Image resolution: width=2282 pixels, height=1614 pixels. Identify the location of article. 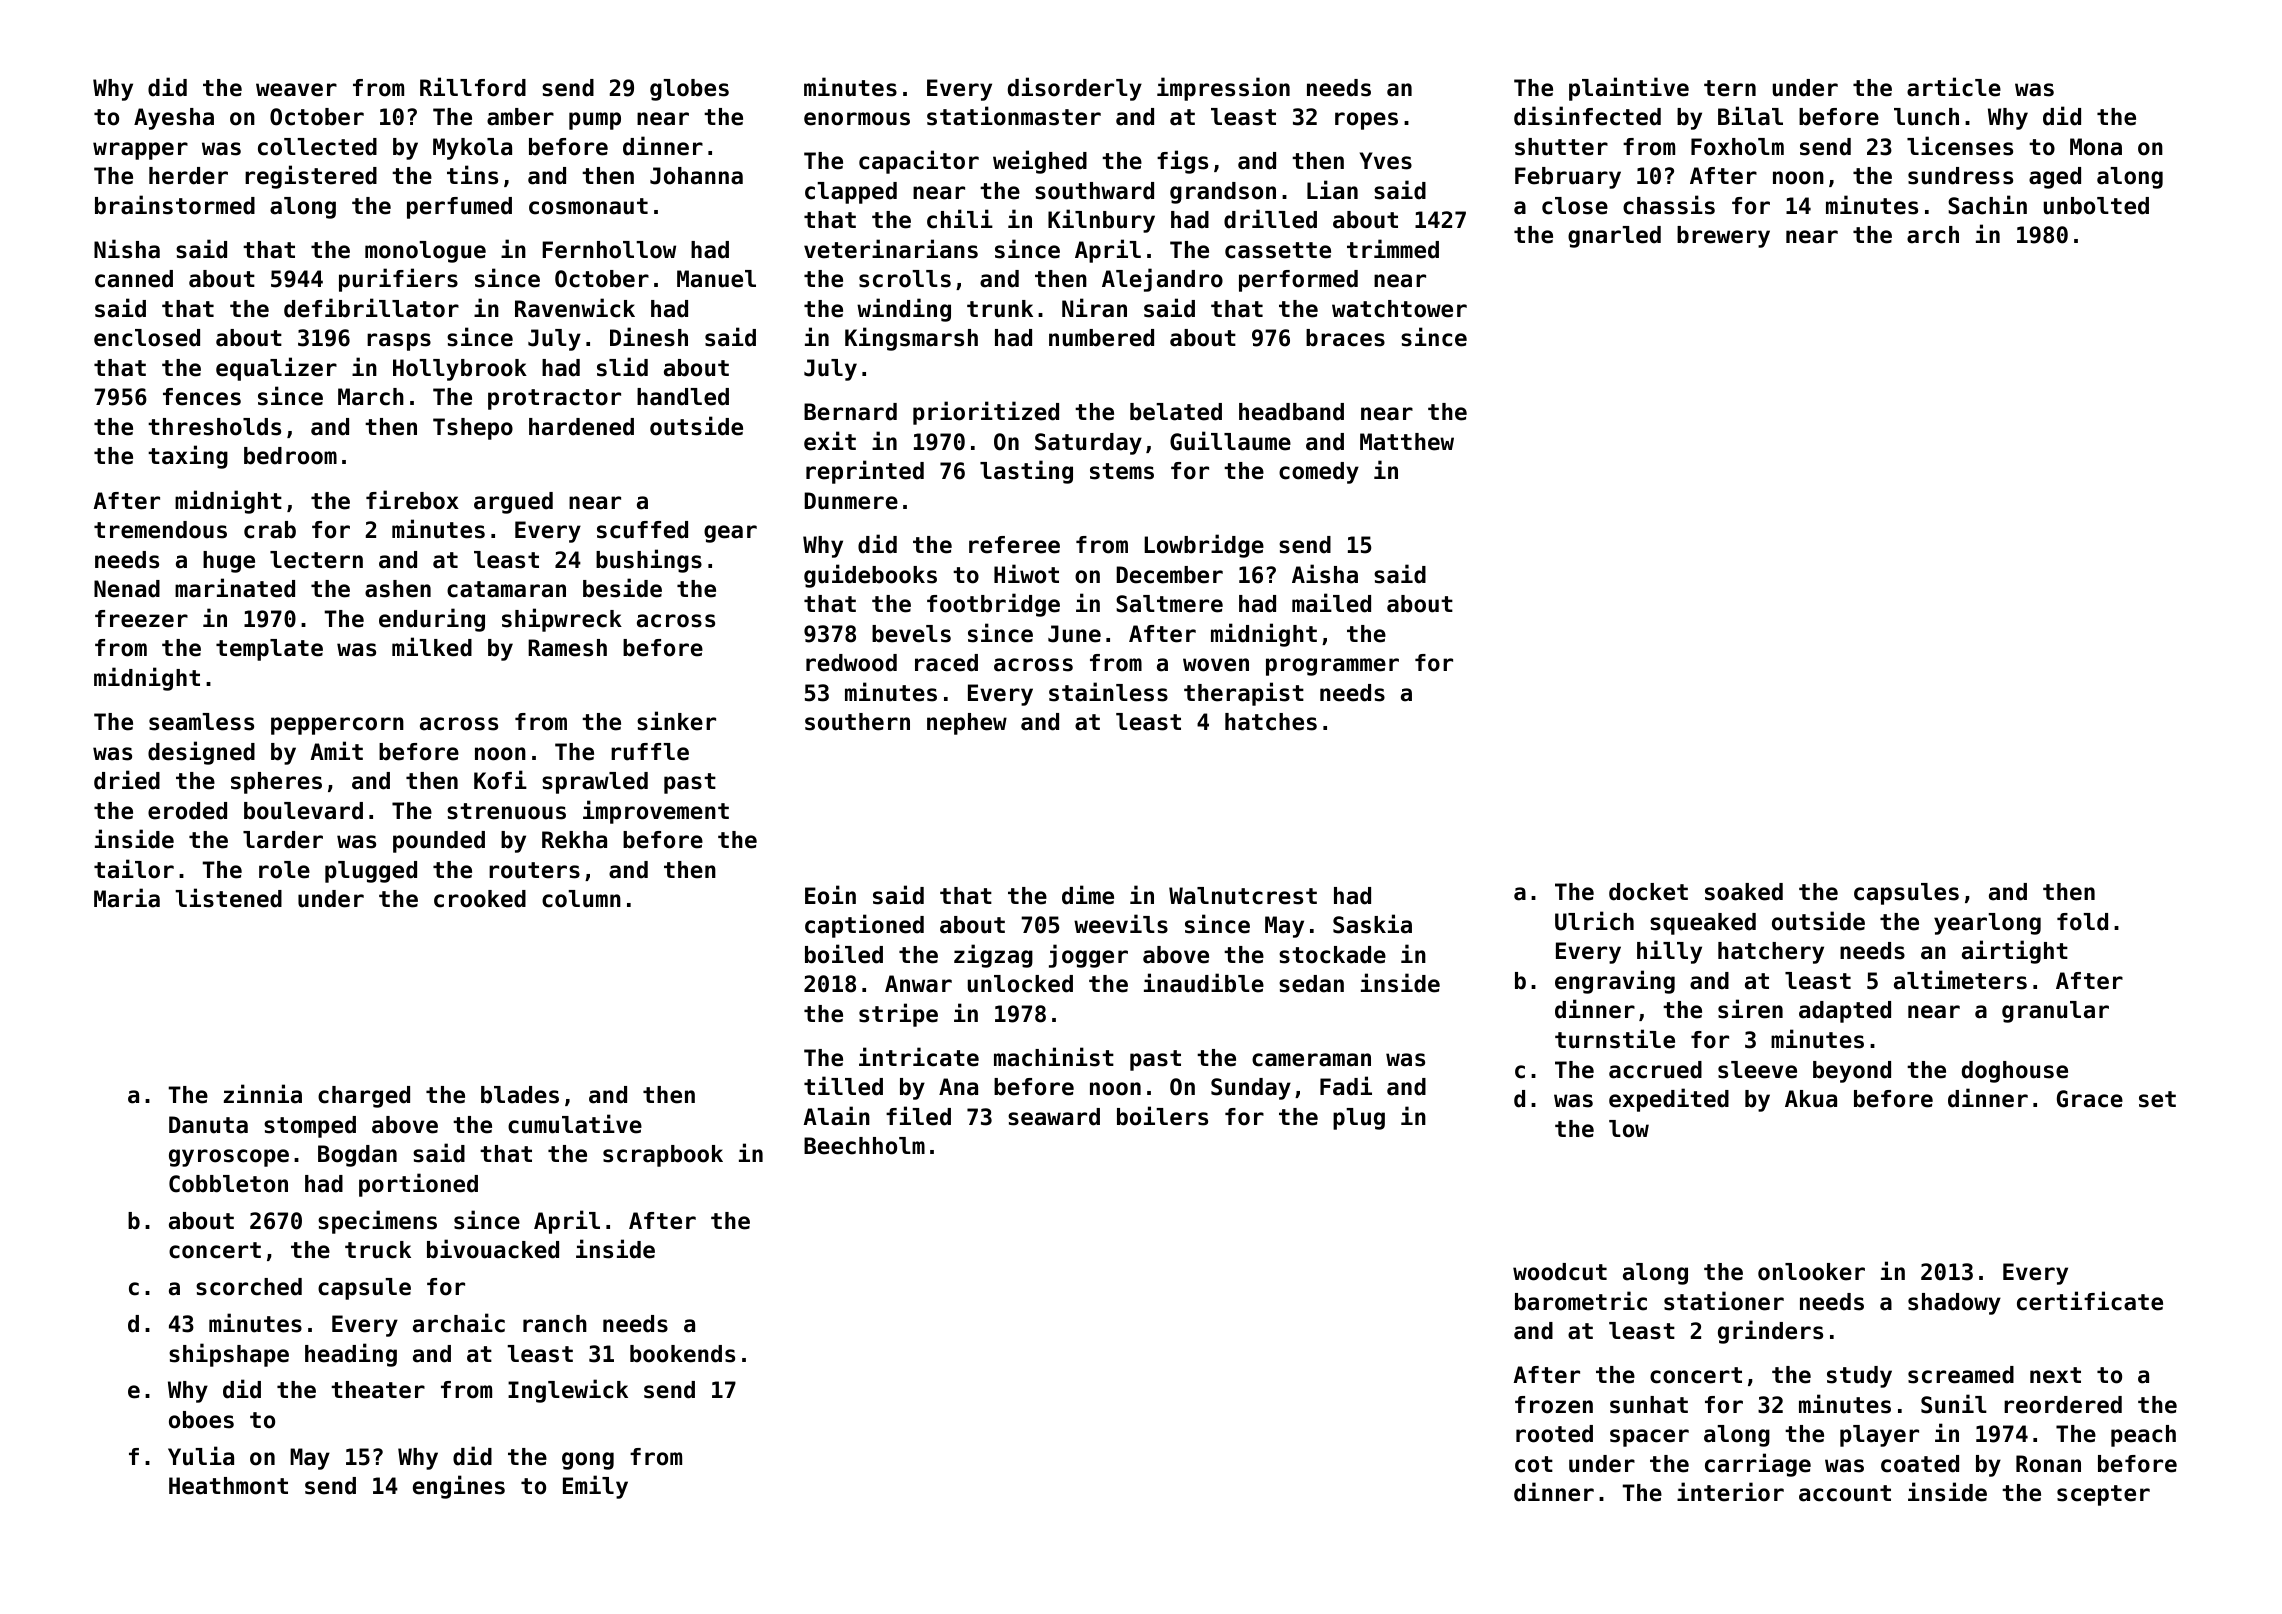
(1954, 87).
